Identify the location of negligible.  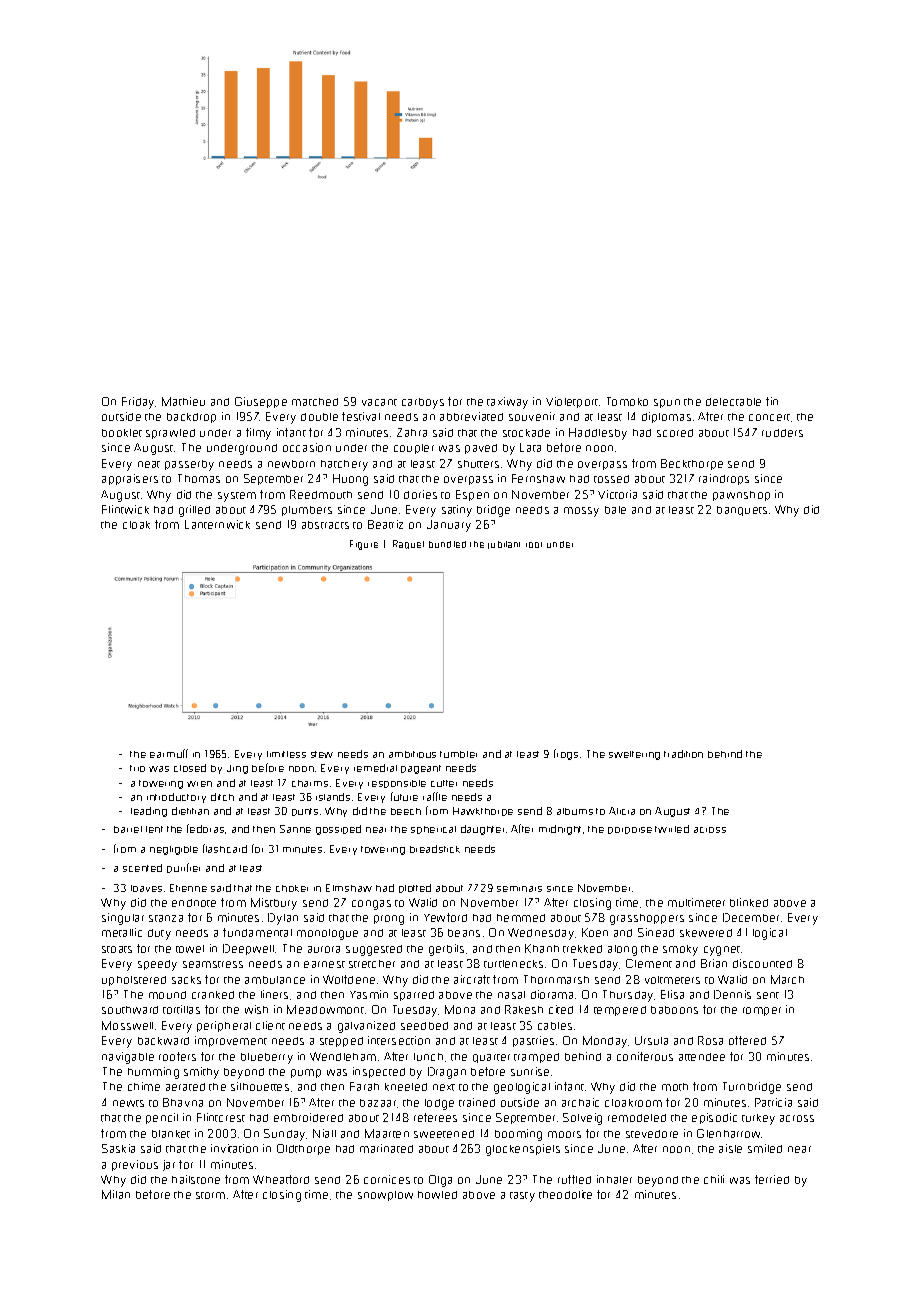
(174, 850).
